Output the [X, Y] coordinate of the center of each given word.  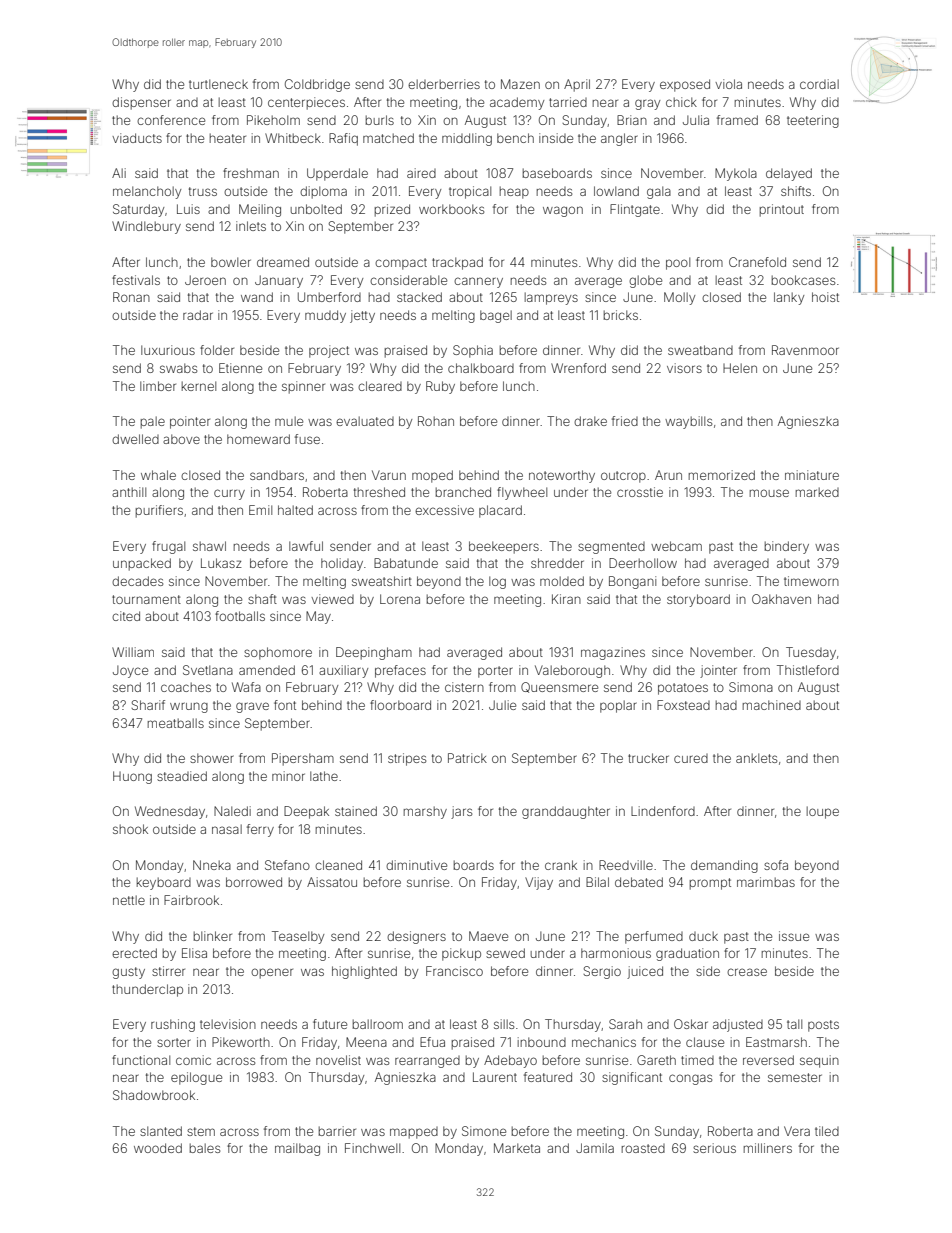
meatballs [176, 723]
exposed [685, 85]
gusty [128, 973]
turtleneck [218, 84]
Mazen [520, 84]
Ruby [440, 387]
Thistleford [808, 670]
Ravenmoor [805, 350]
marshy [425, 812]
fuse [307, 439]
